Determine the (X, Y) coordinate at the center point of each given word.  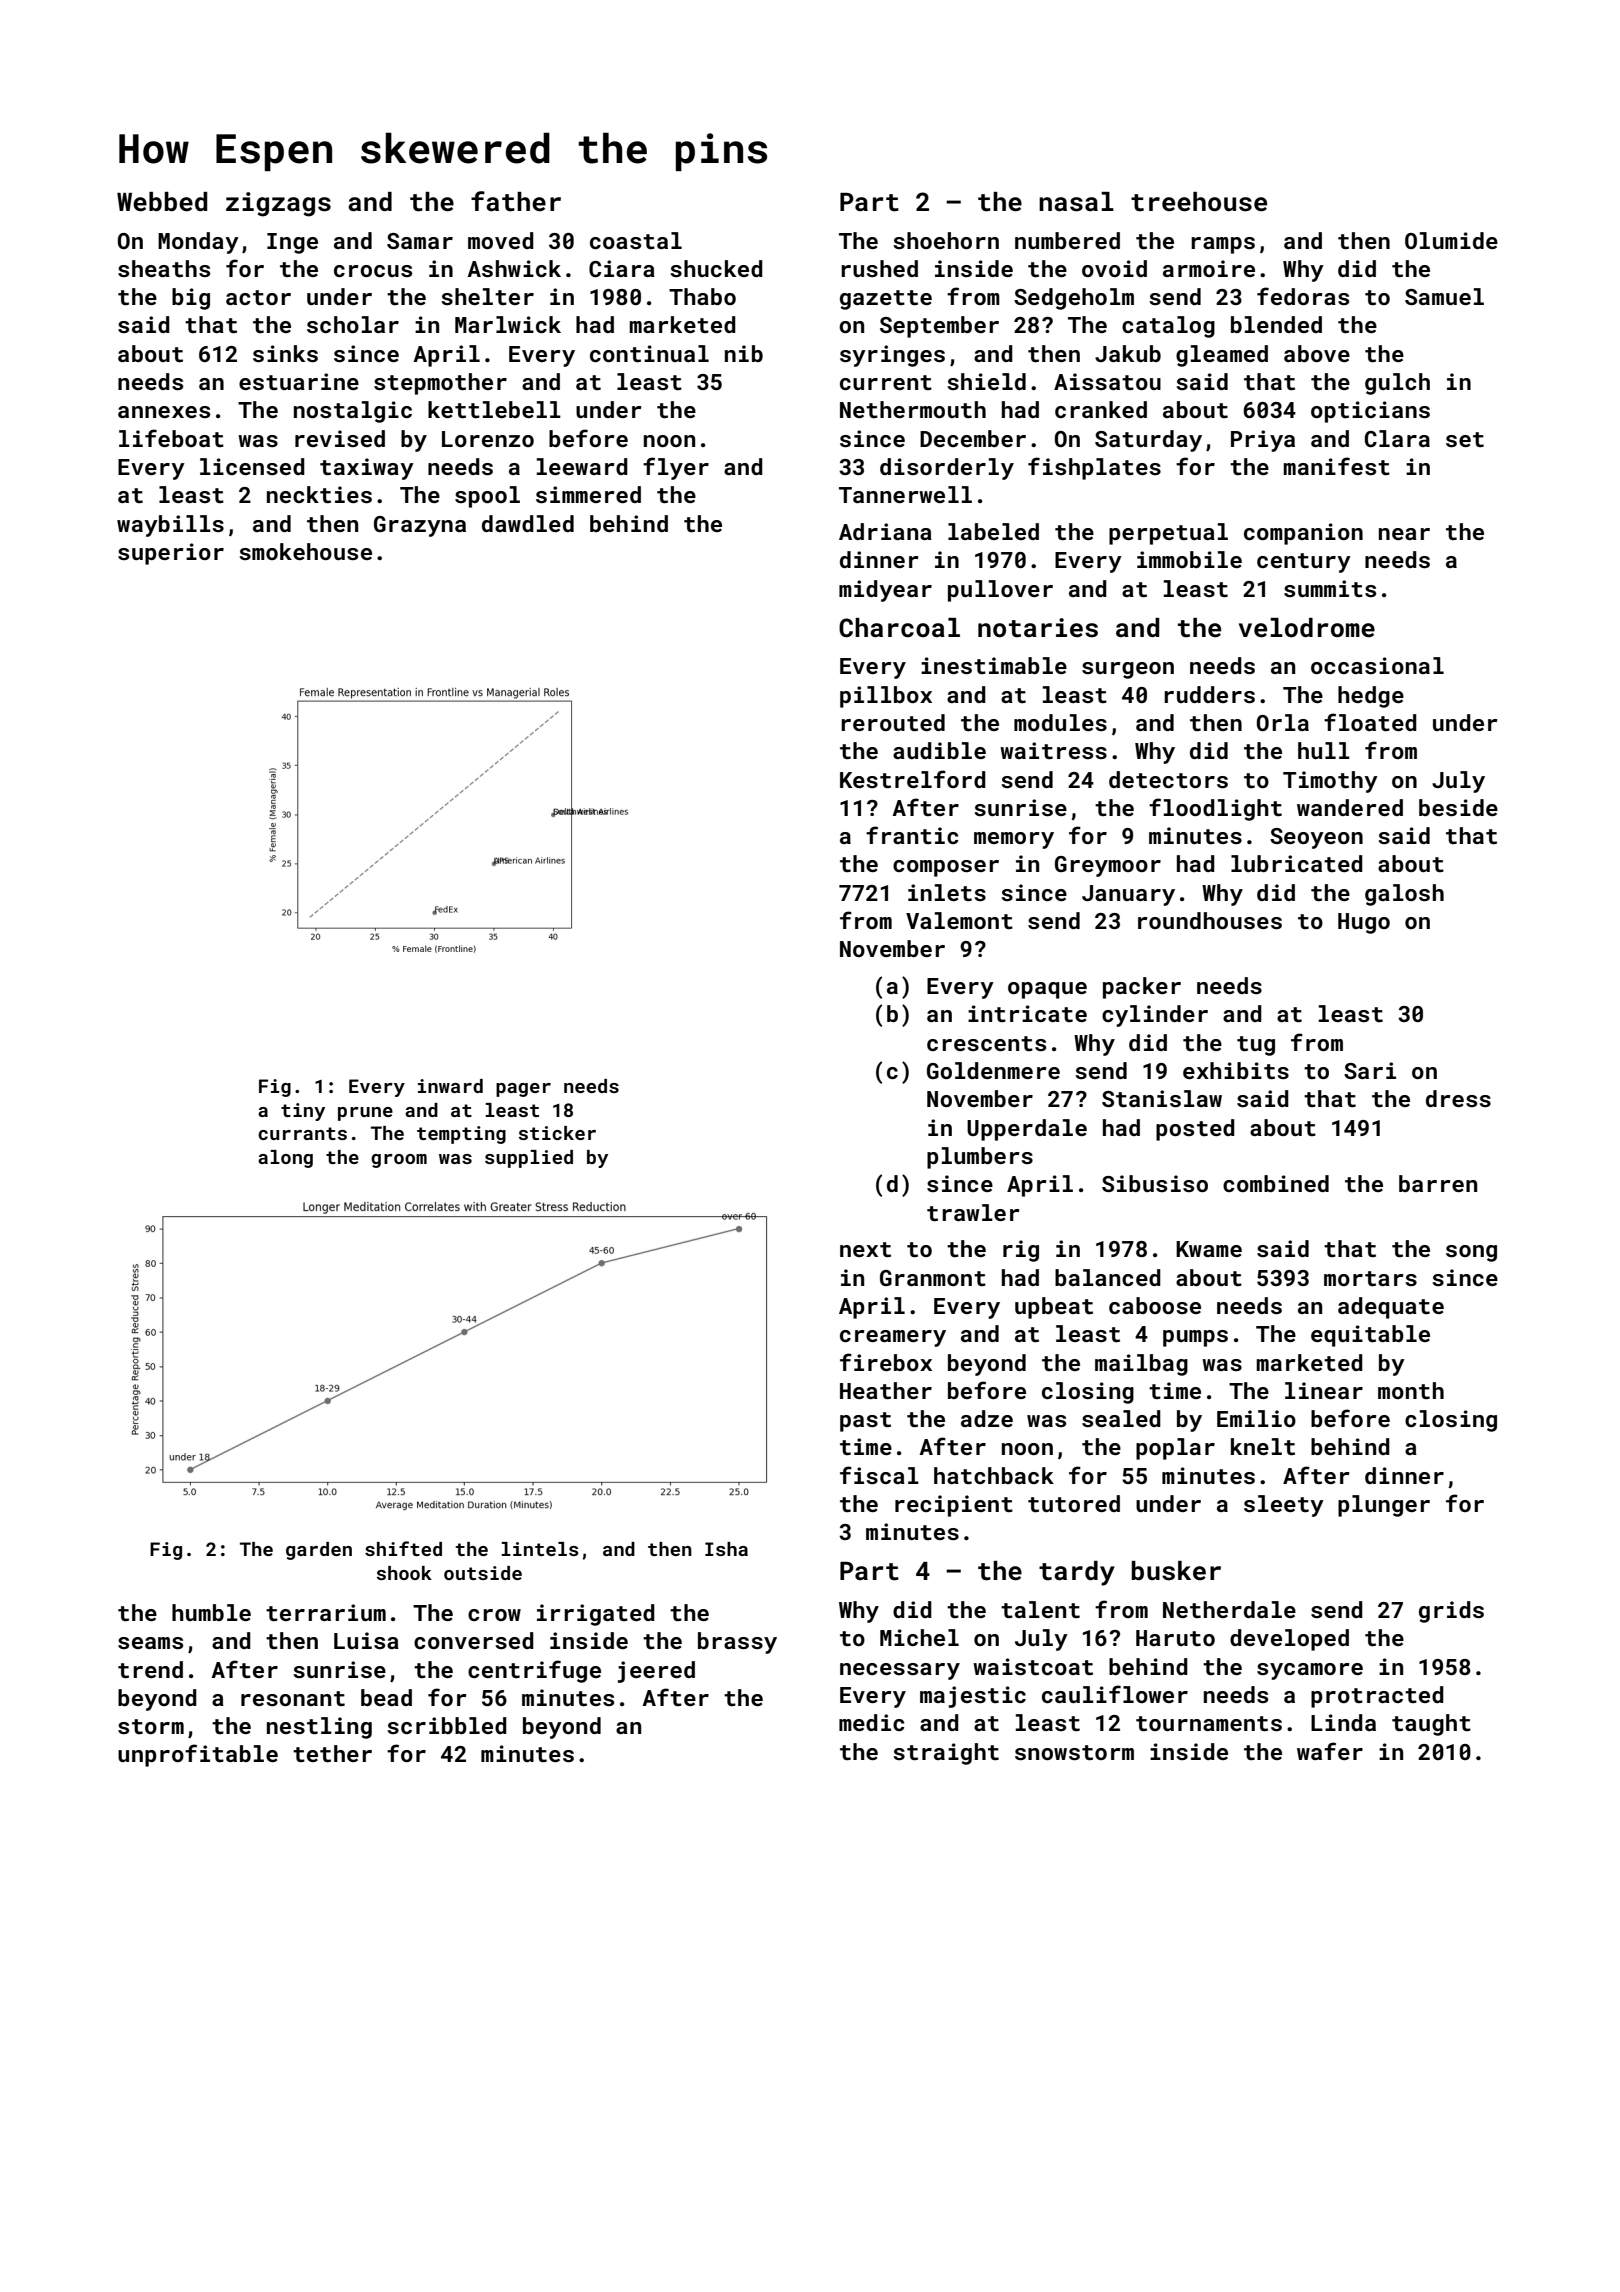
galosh (1404, 895)
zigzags (278, 204)
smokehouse (305, 551)
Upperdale (1027, 1130)
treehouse (1199, 202)
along (285, 1159)
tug (1256, 1046)
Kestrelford (913, 779)
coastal (636, 240)
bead (386, 1697)
